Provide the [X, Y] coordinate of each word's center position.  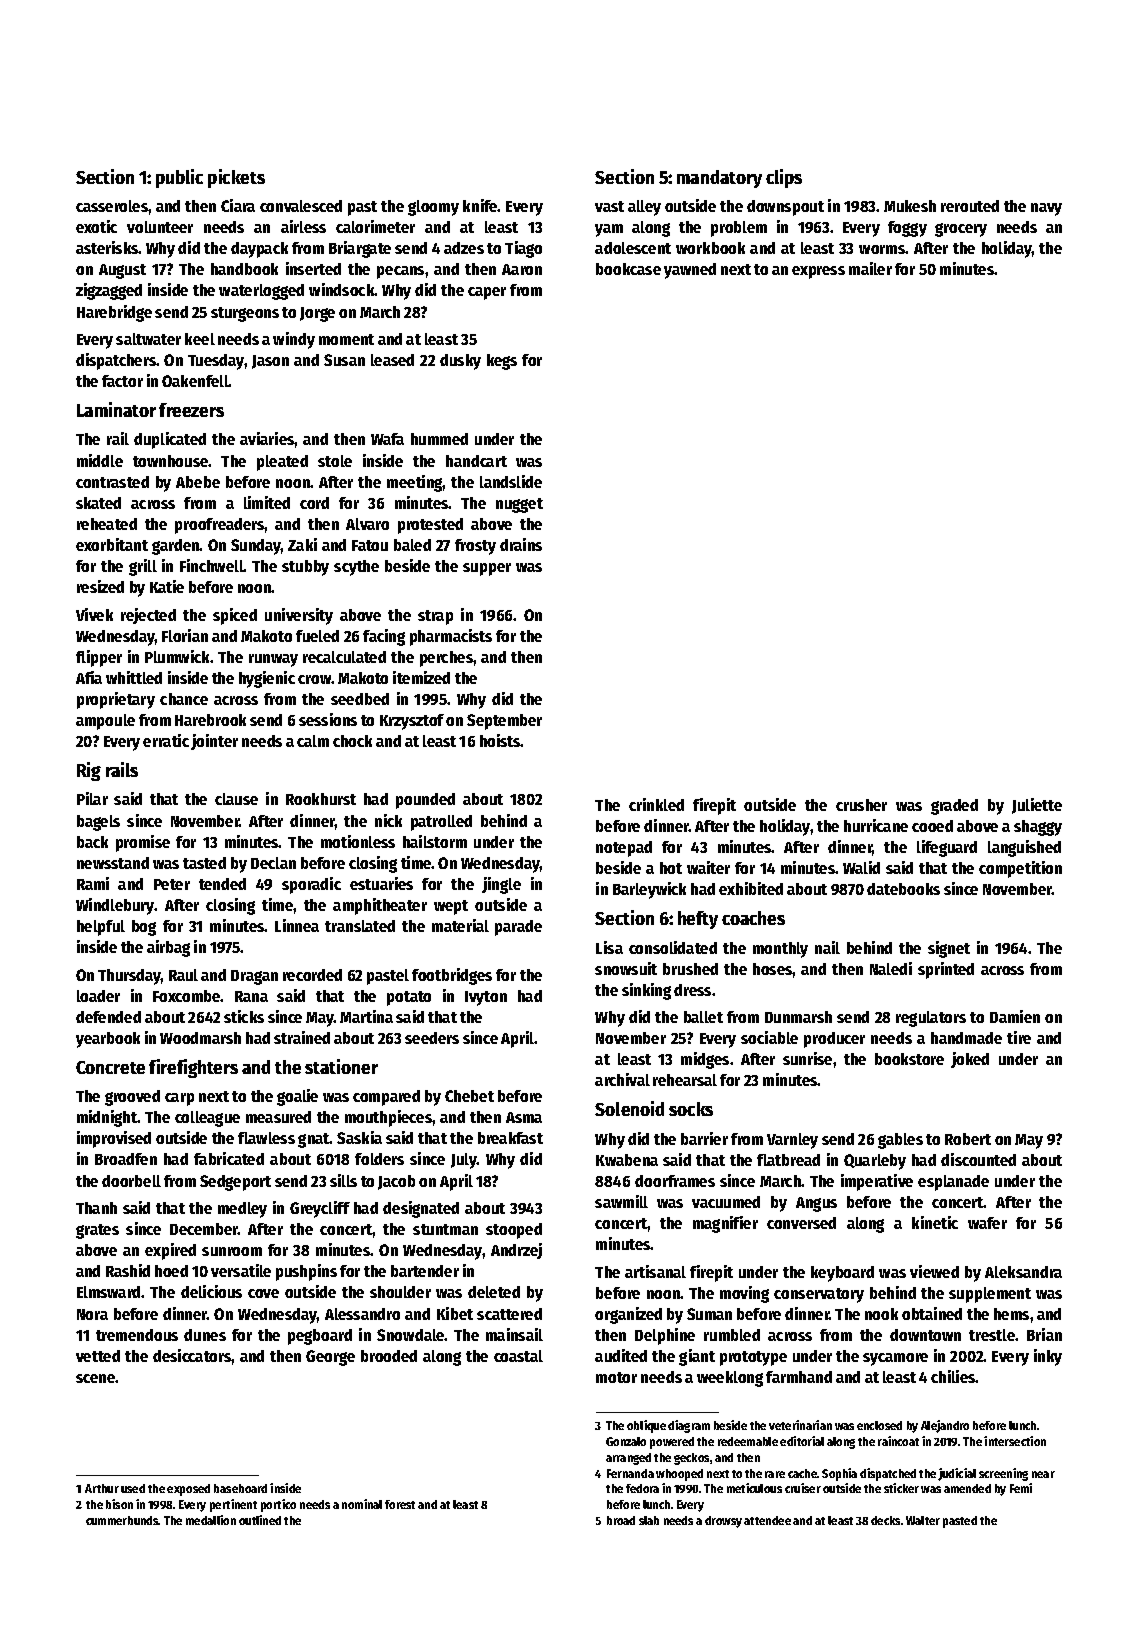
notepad [624, 849]
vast [609, 206]
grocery [961, 230]
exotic [96, 226]
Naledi [891, 968]
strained [302, 1037]
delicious [211, 1291]
